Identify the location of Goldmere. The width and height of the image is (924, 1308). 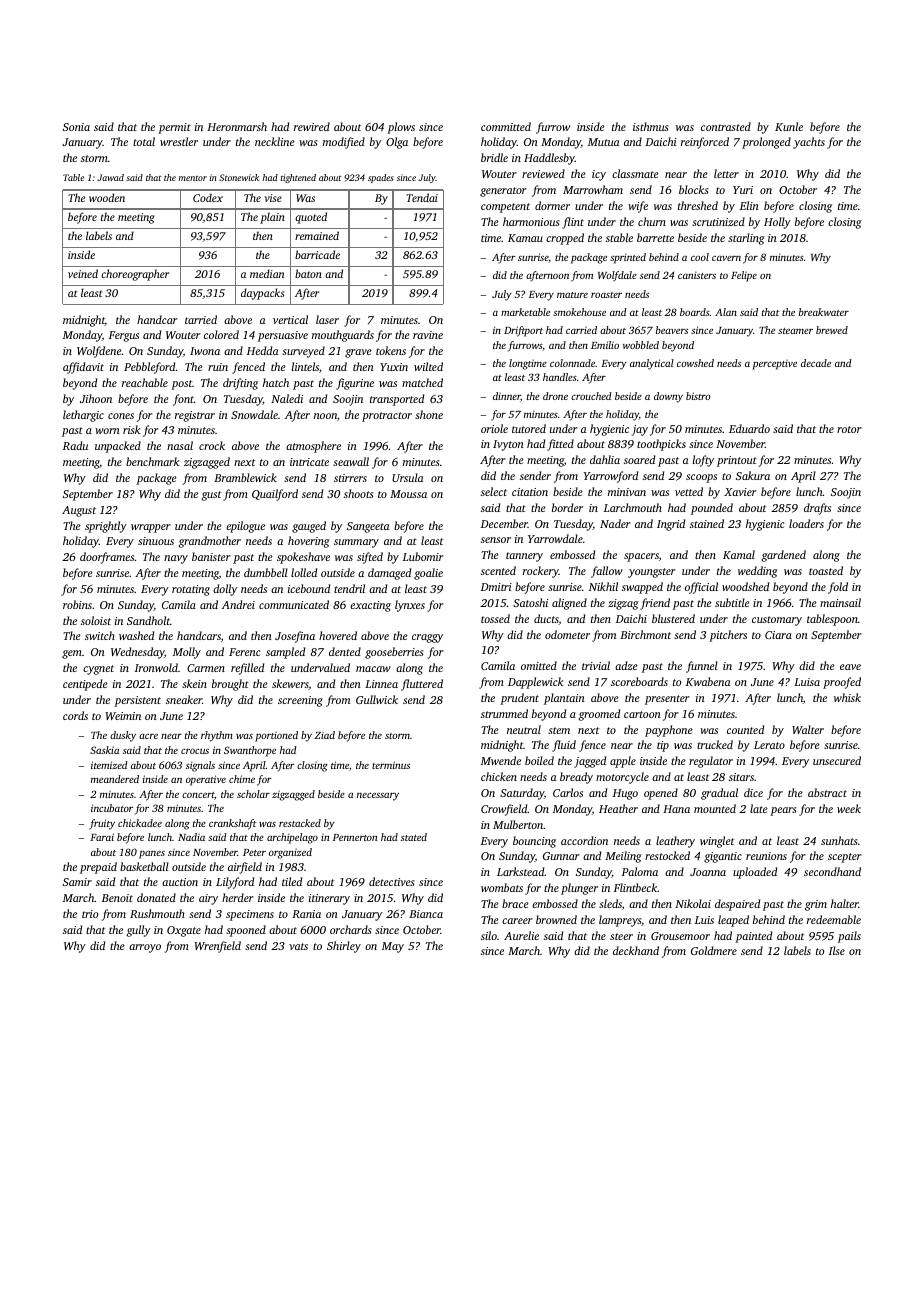
(714, 950).
